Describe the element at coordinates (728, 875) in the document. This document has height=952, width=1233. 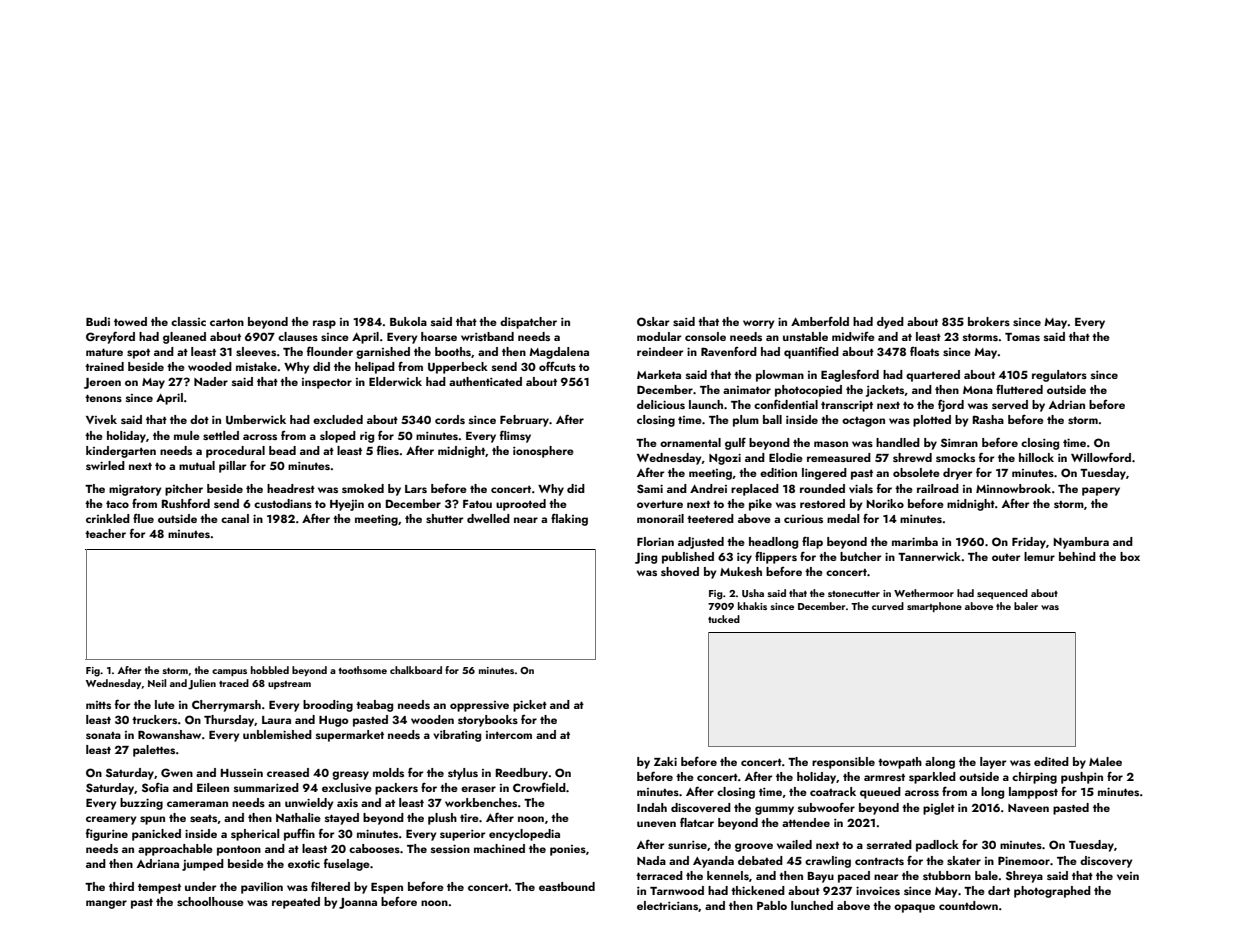
I see `kennels` at that location.
